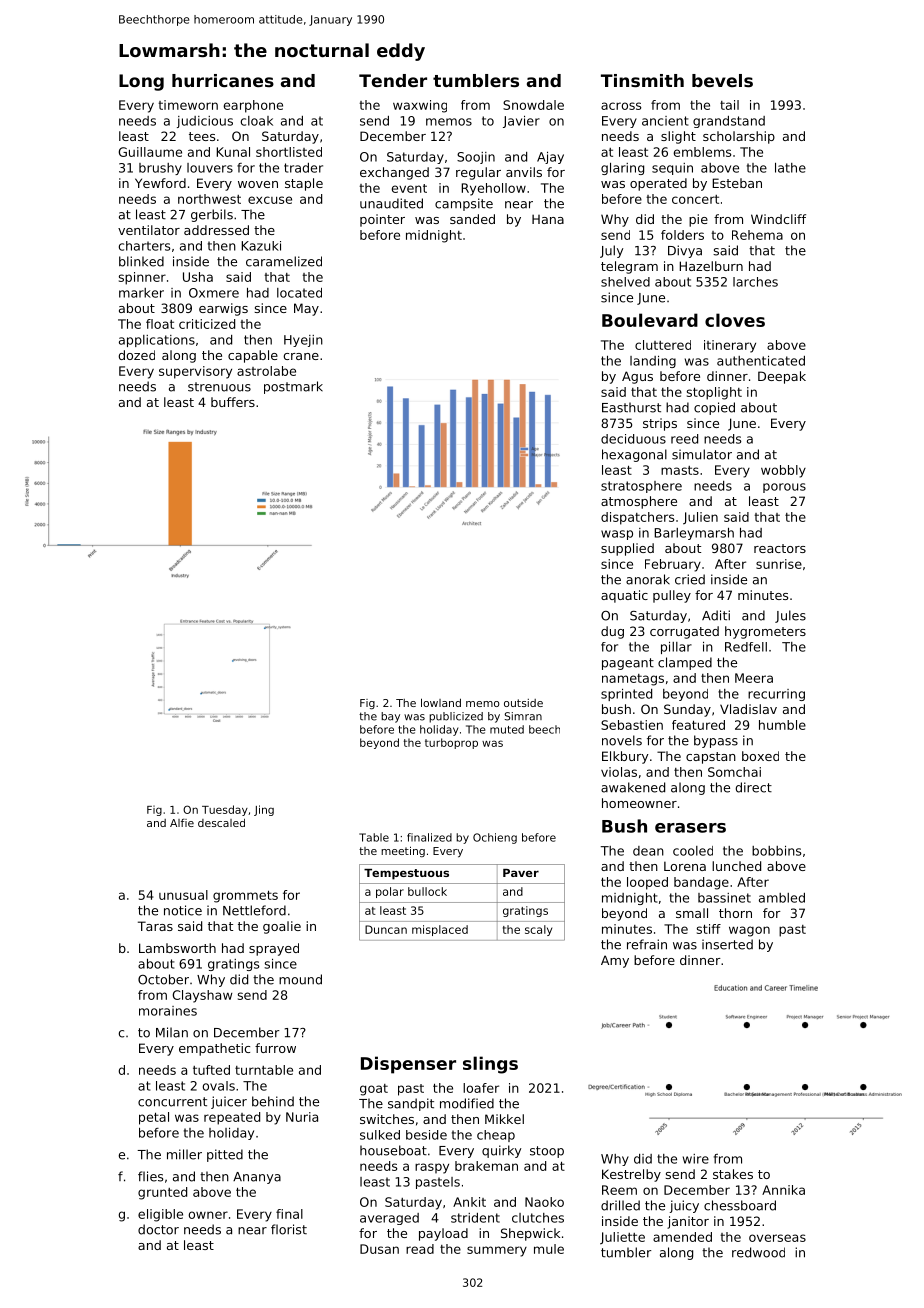 The height and width of the page is (1308, 924). Describe the element at coordinates (177, 948) in the page. I see `Lambsworth` at that location.
